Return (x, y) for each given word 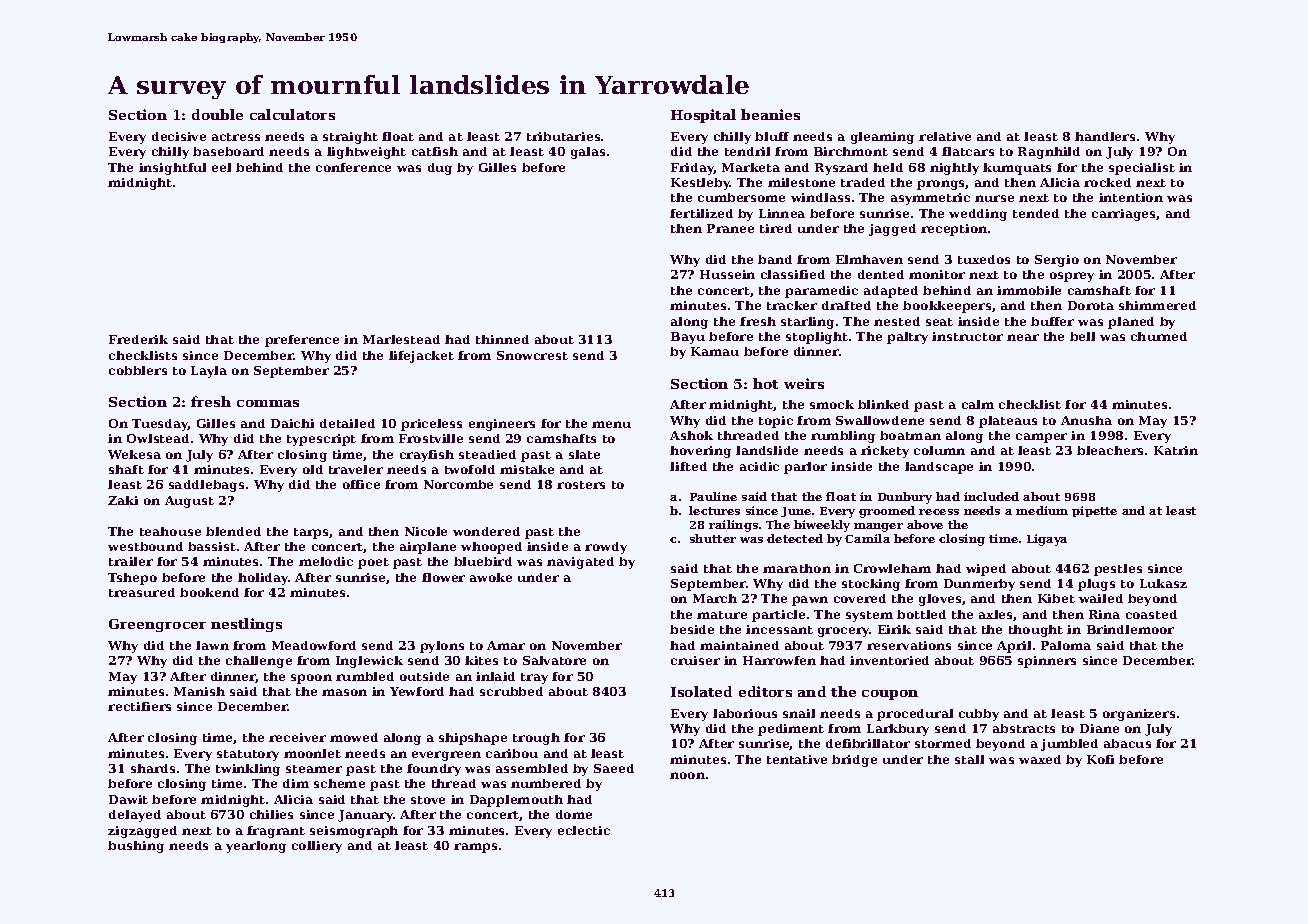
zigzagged (142, 832)
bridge (854, 761)
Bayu (688, 338)
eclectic (584, 830)
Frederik (138, 339)
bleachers (1110, 450)
